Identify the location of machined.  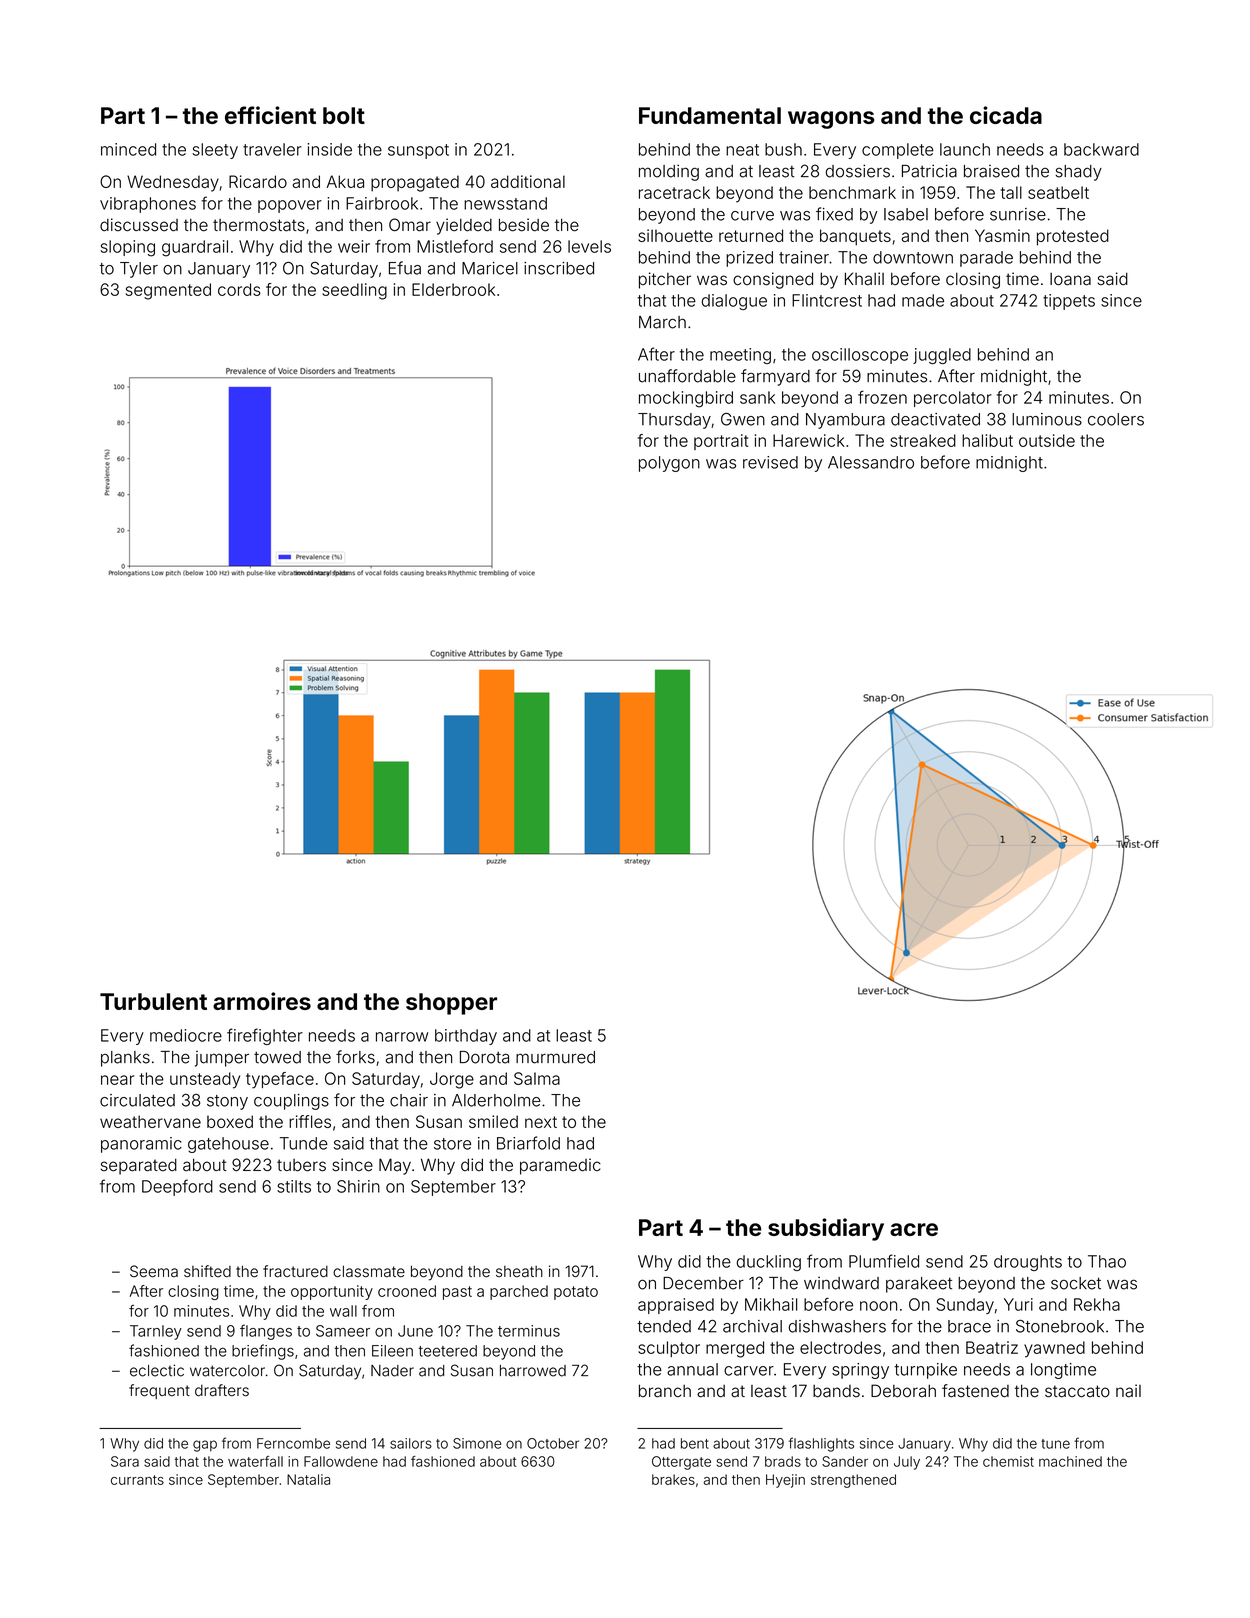
(1070, 1461).
